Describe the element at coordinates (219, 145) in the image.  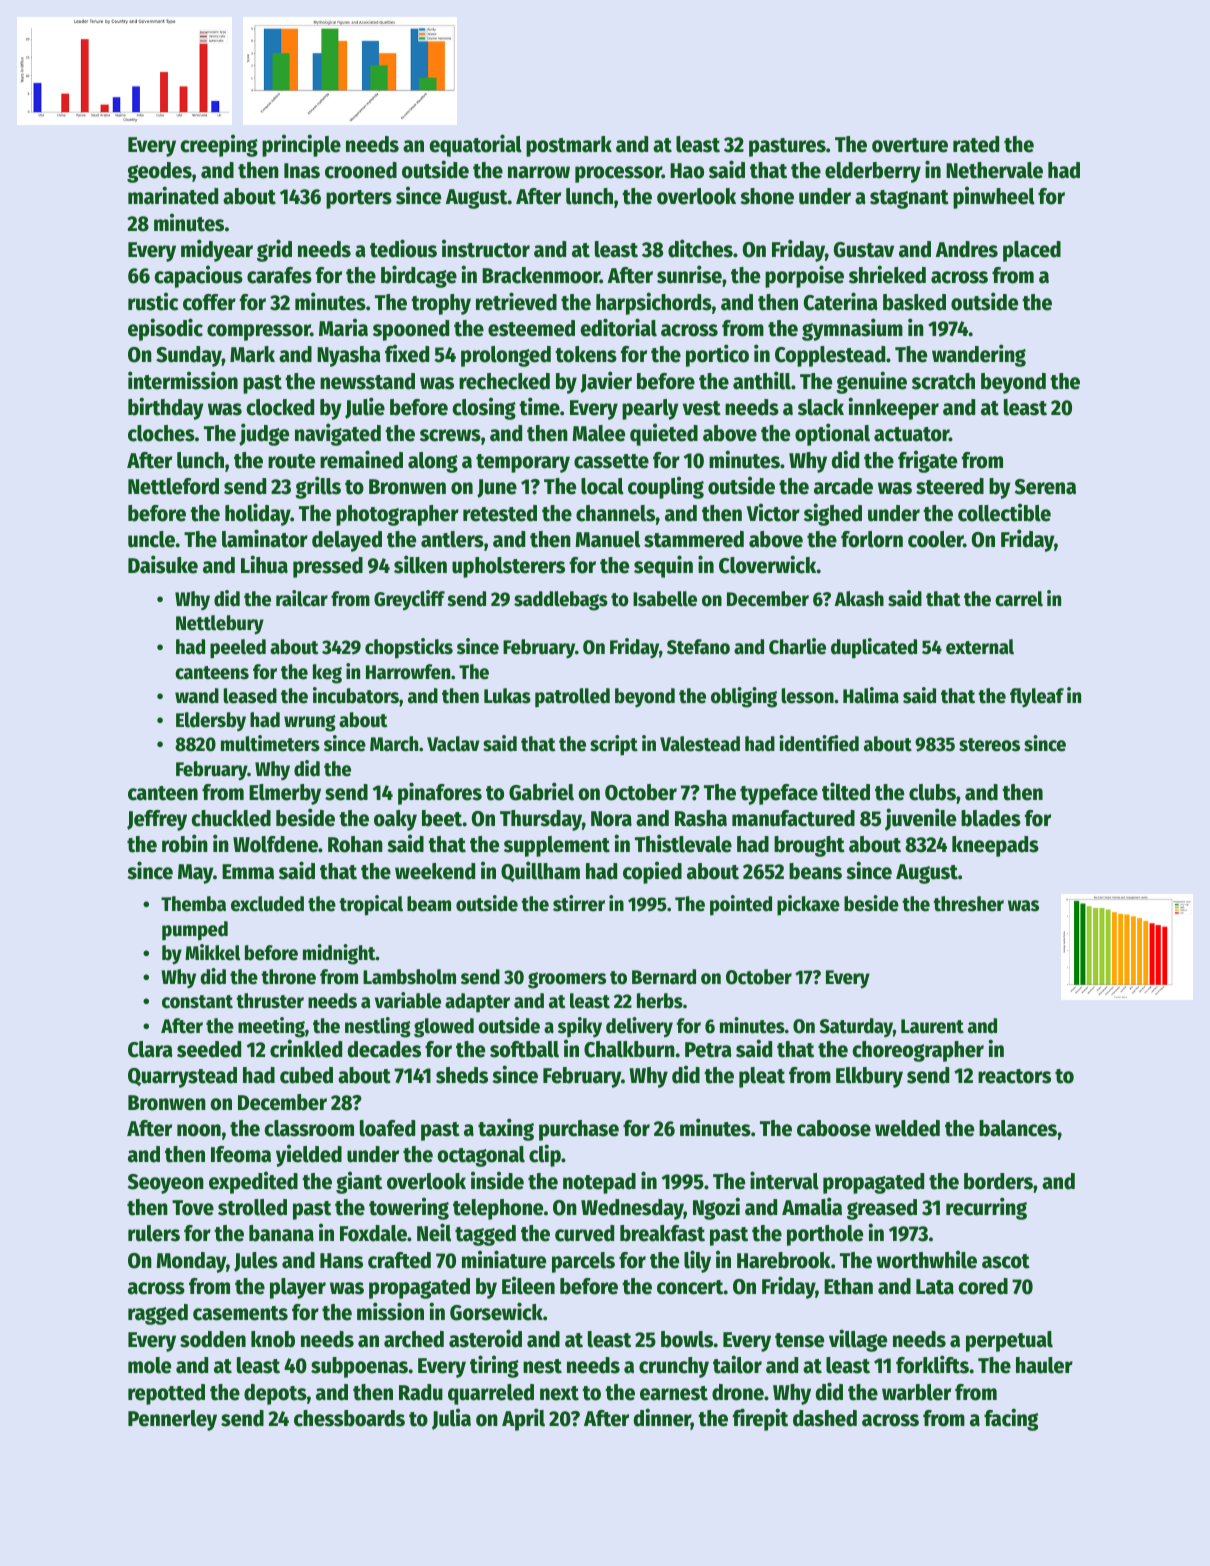
I see `creeping` at that location.
